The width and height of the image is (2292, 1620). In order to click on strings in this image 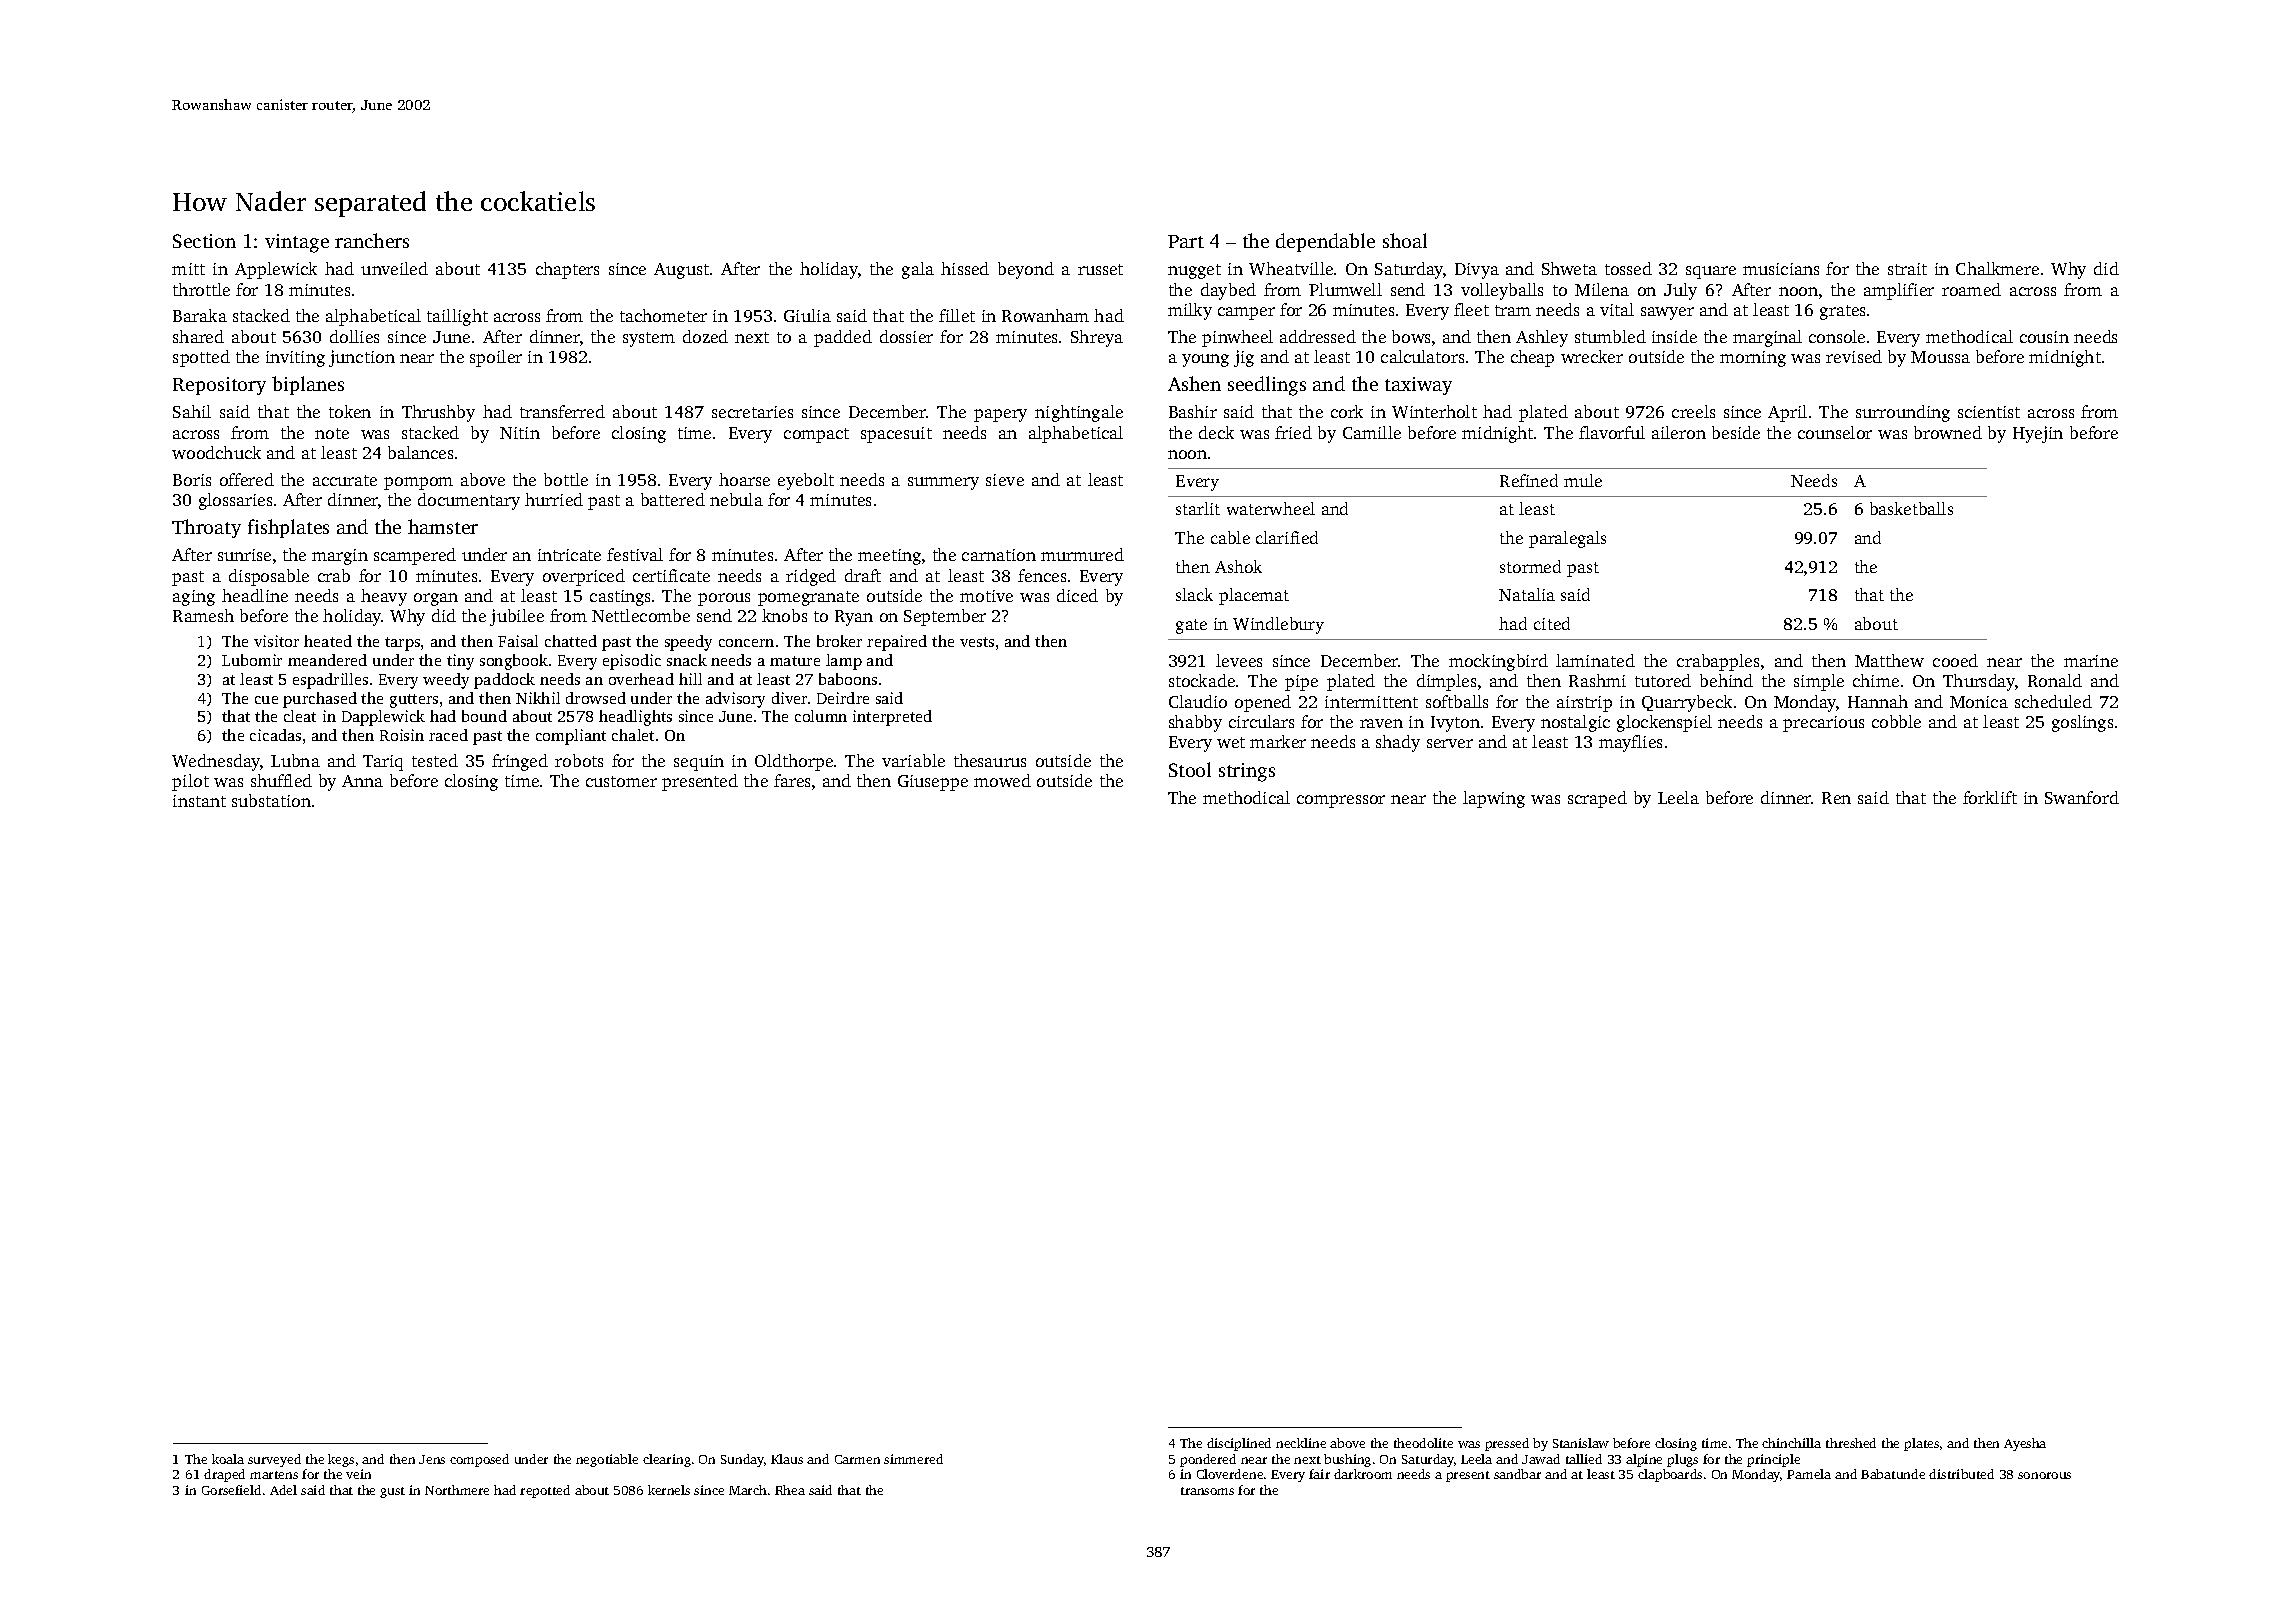, I will do `click(1247, 772)`.
